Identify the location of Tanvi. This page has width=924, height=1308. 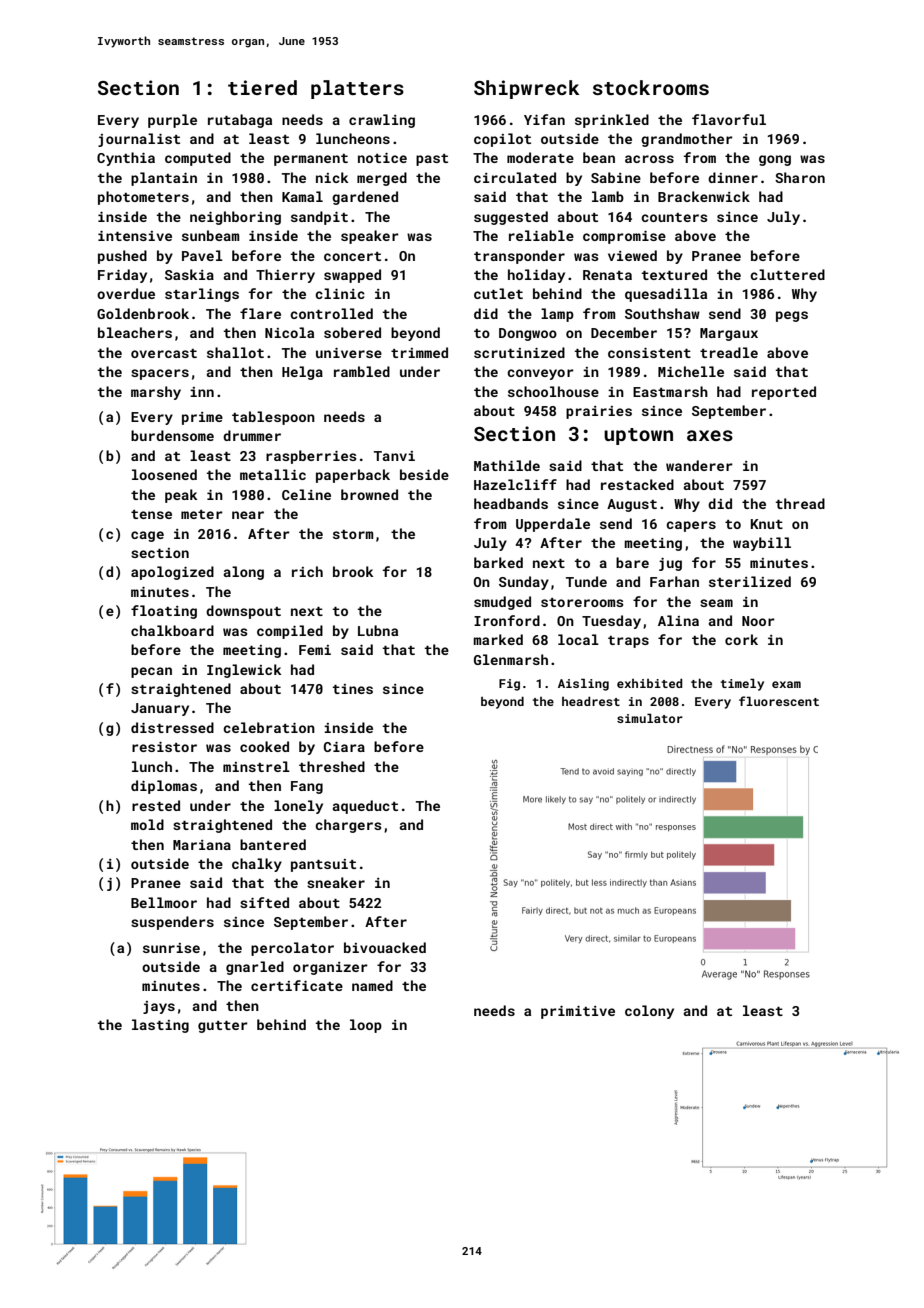
(394, 456).
